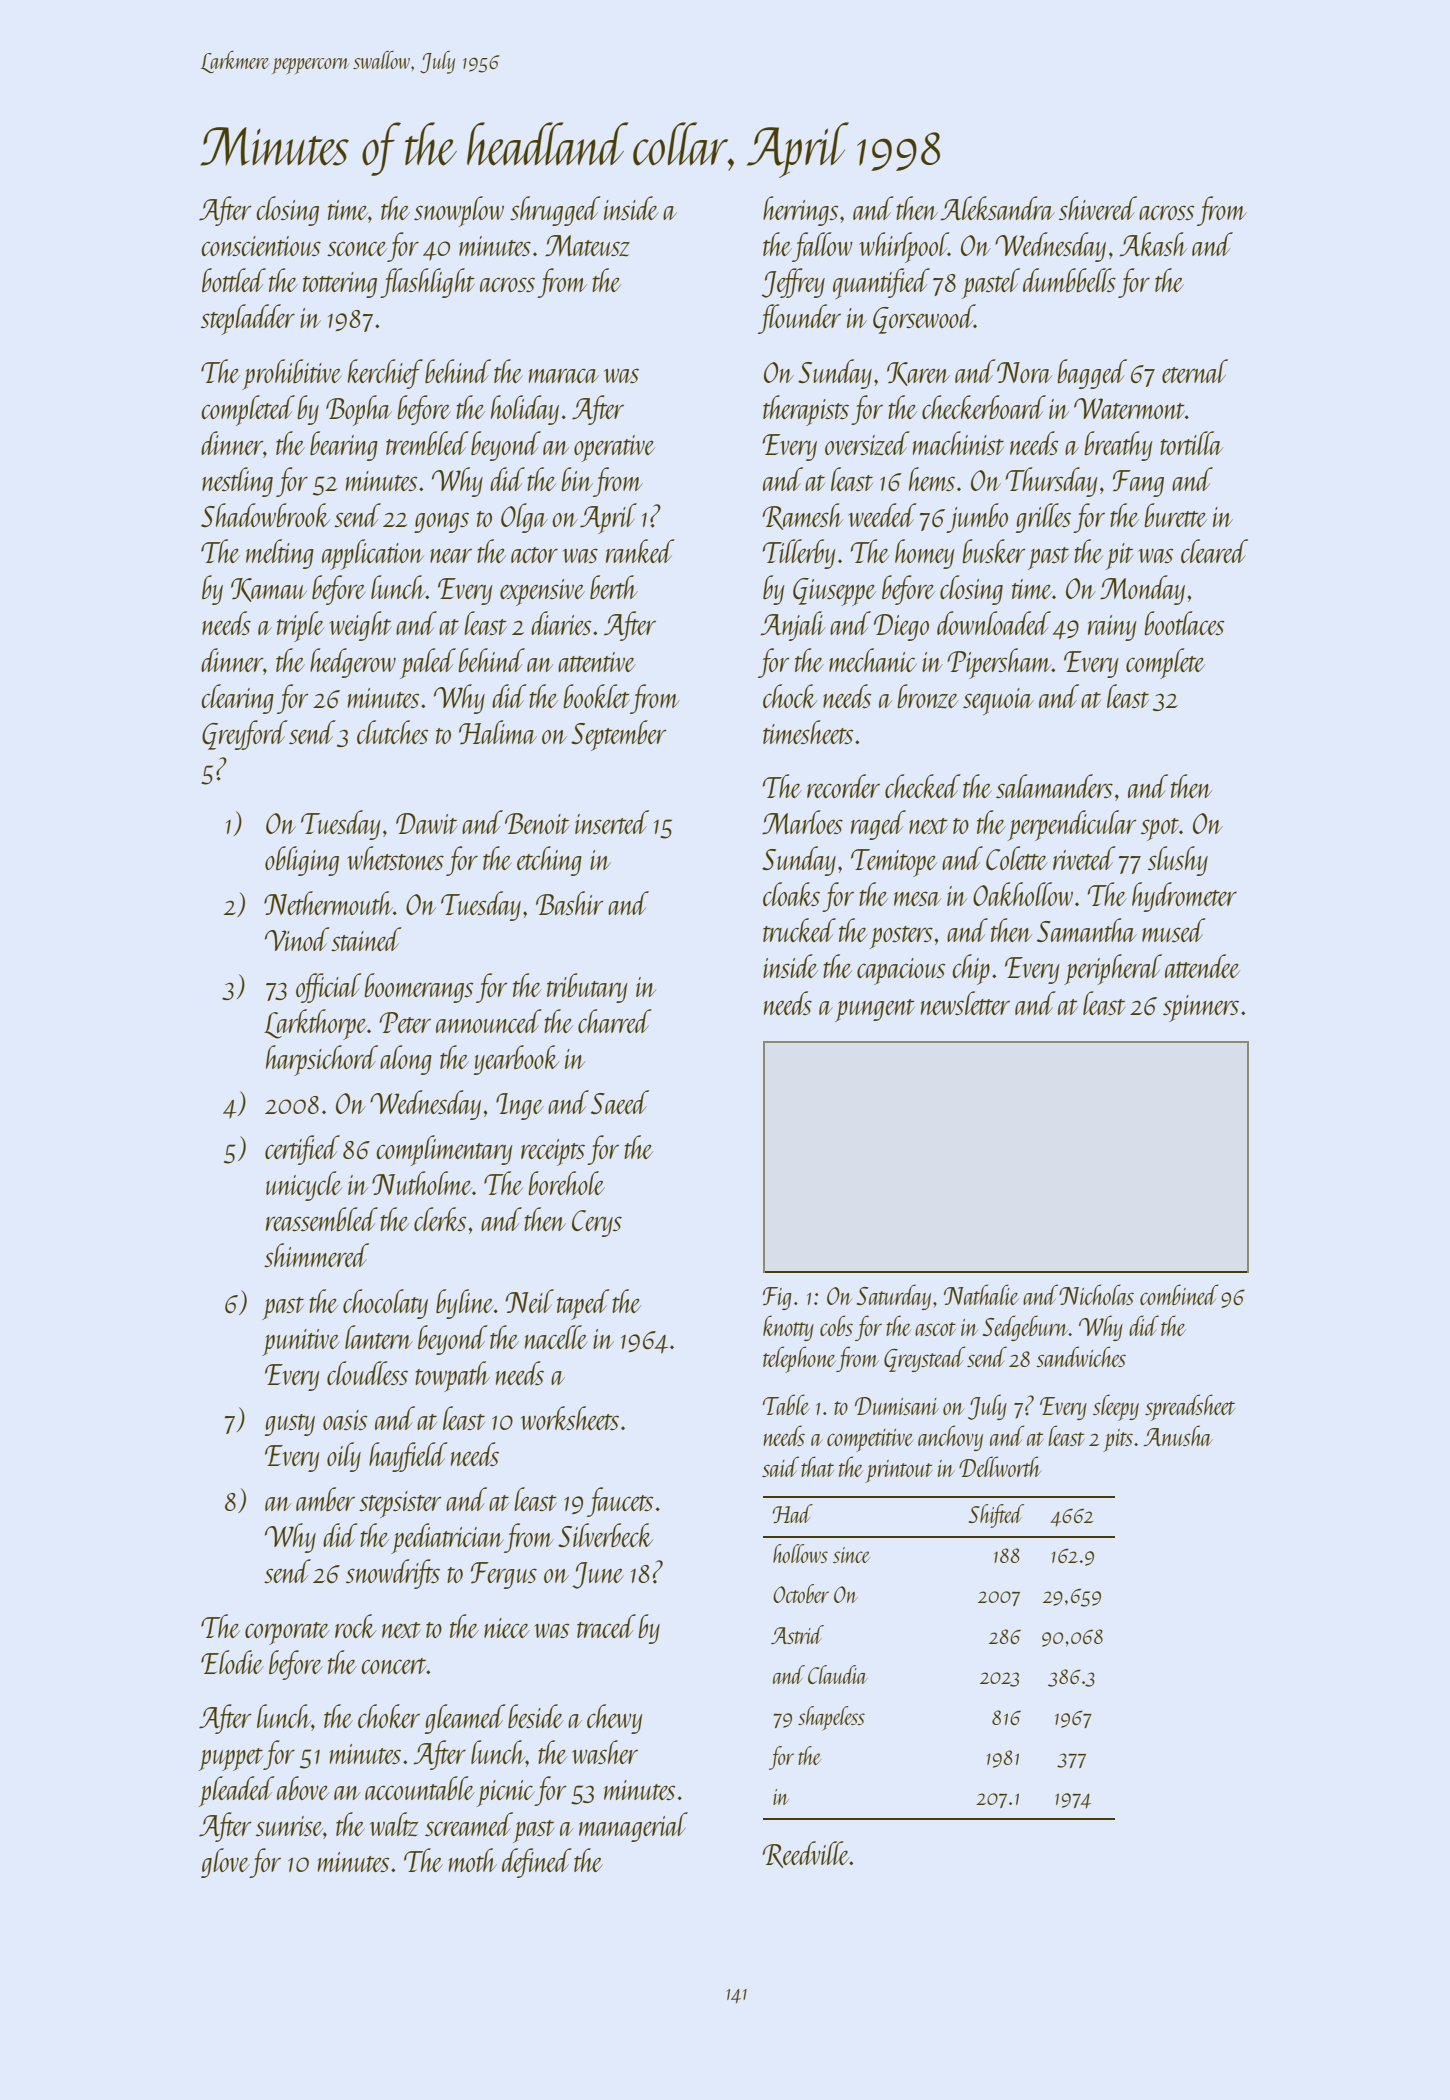 The width and height of the image is (1450, 2100). Describe the element at coordinates (996, 1516) in the image. I see `Shifted` at that location.
